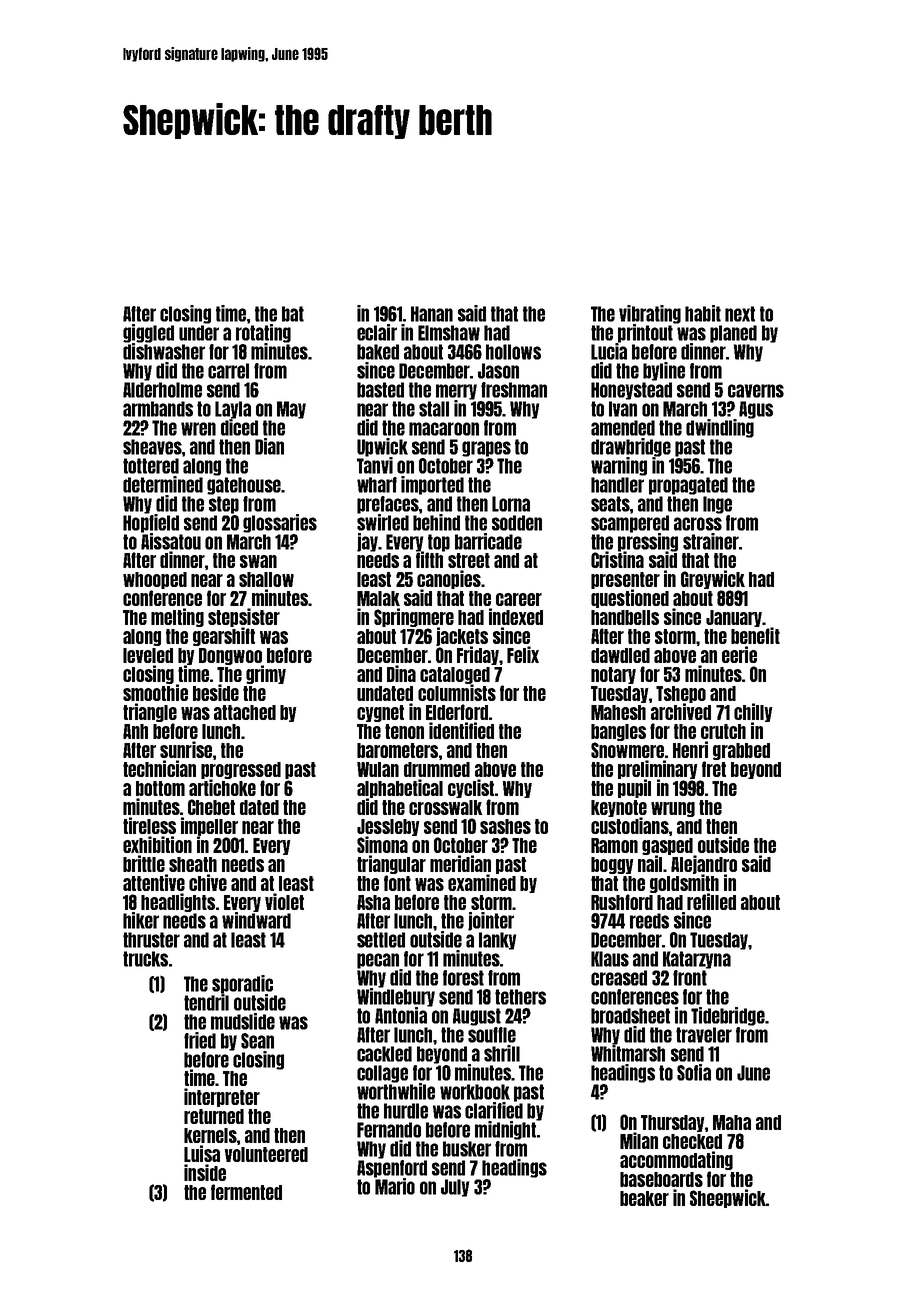  What do you see at coordinates (703, 313) in the page?
I see `habit` at bounding box center [703, 313].
